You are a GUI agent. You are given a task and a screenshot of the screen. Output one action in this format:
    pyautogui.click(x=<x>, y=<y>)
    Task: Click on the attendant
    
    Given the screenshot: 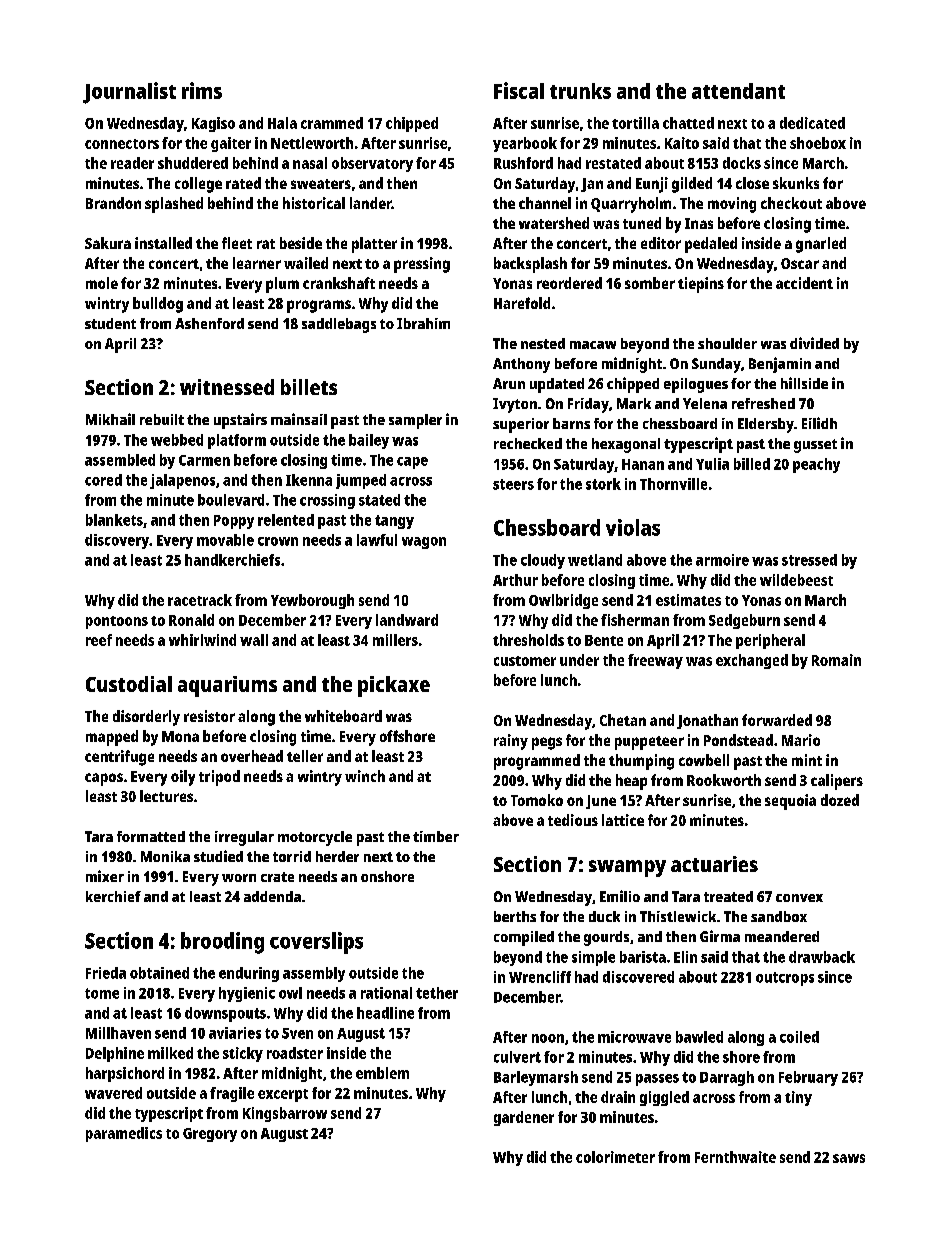 What is the action you would take?
    pyautogui.click(x=738, y=91)
